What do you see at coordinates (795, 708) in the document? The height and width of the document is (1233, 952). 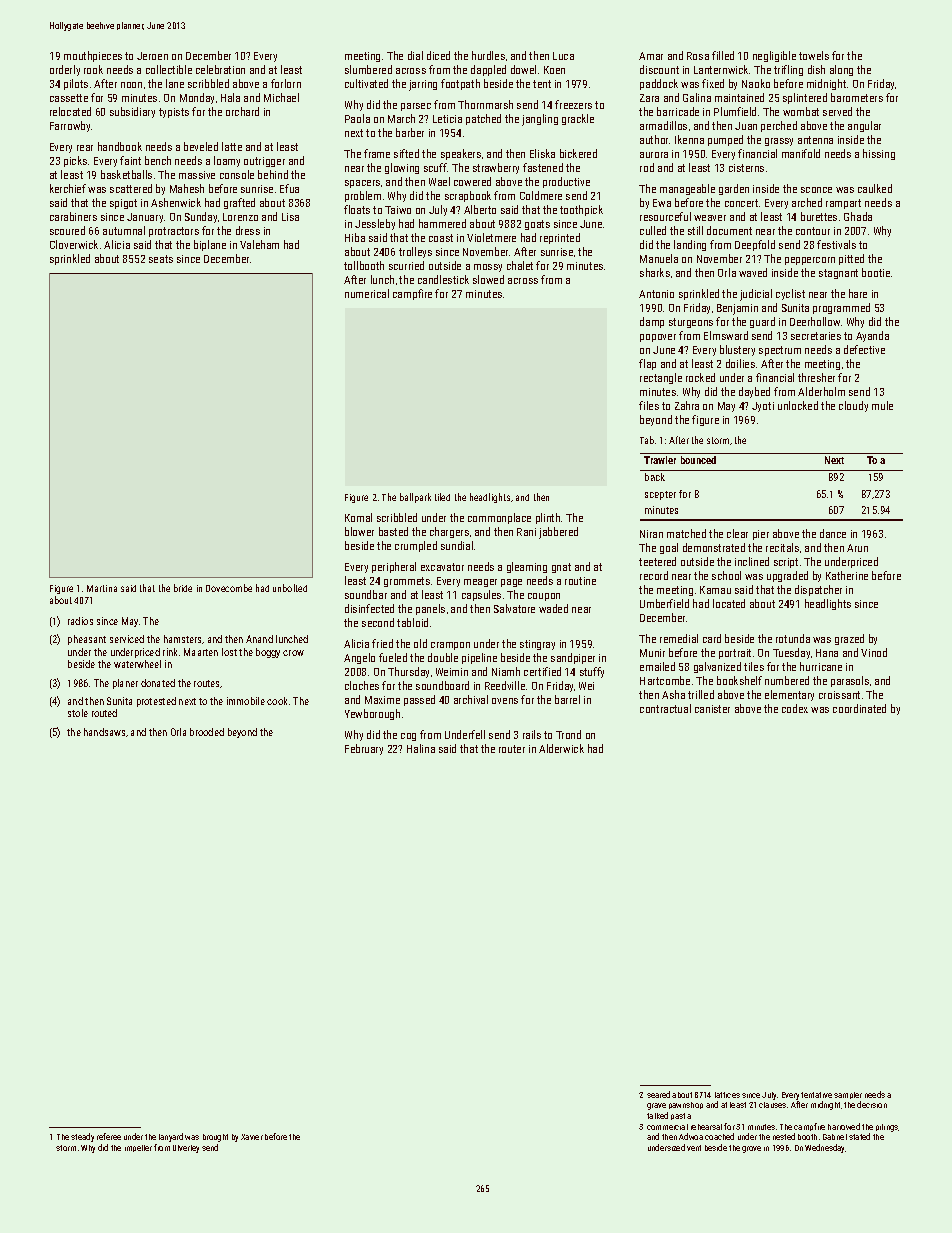 I see `codex` at bounding box center [795, 708].
